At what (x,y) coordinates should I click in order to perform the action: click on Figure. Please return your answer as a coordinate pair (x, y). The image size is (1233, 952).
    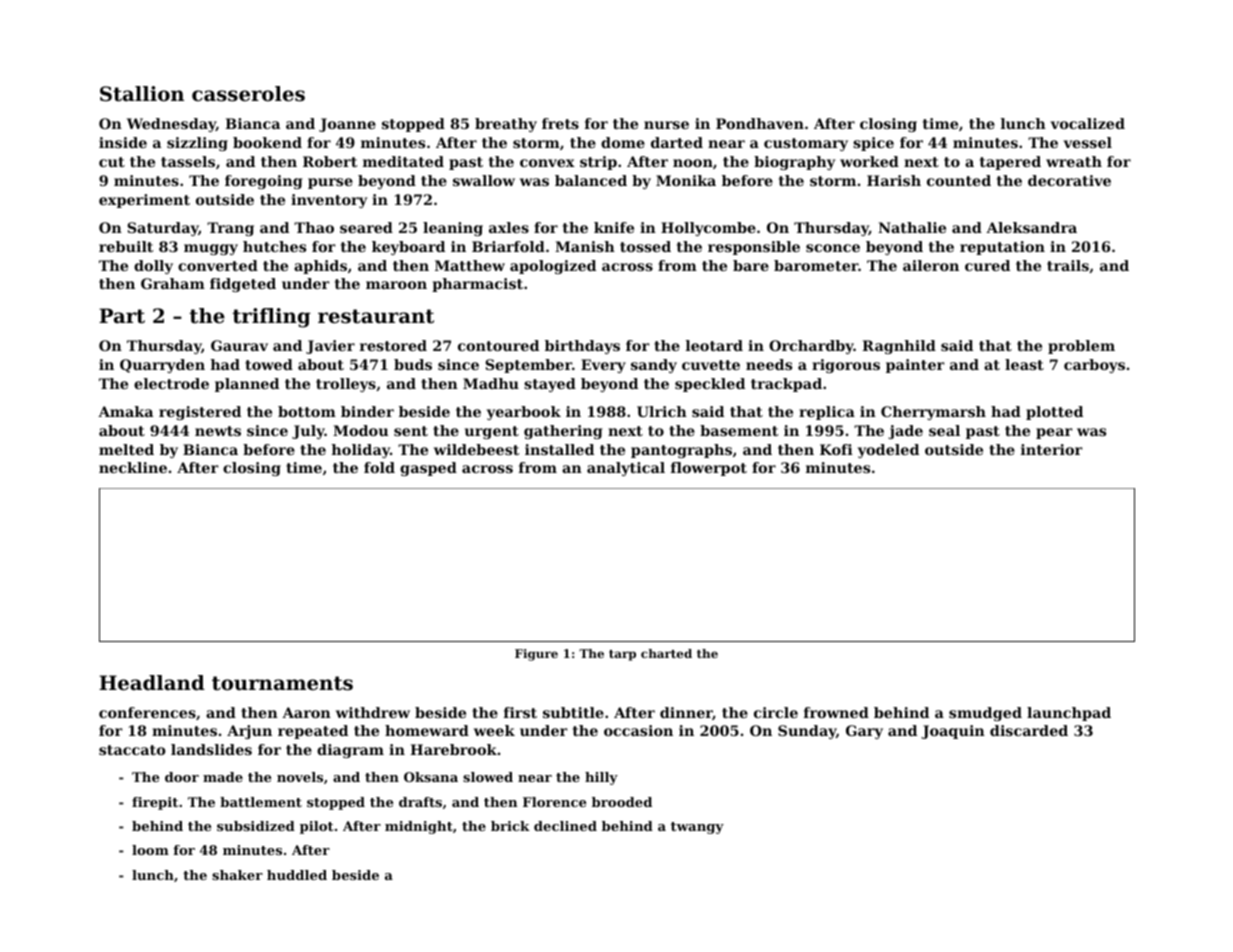
    Looking at the image, I should click on (536, 655).
